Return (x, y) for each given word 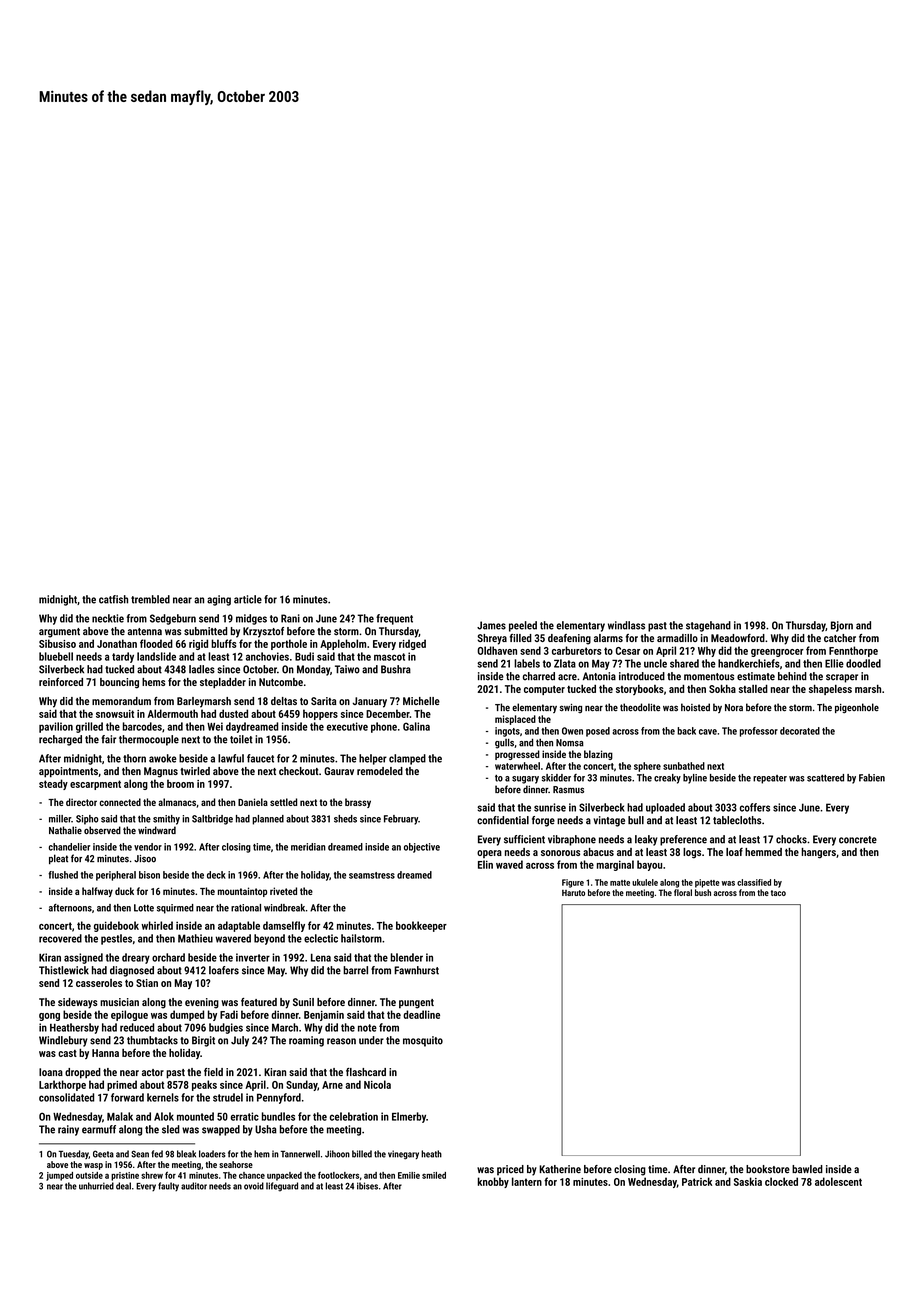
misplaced (515, 720)
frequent (394, 619)
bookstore (768, 1169)
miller (60, 819)
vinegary (403, 1155)
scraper (842, 678)
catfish (113, 599)
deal (123, 1186)
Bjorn (842, 626)
